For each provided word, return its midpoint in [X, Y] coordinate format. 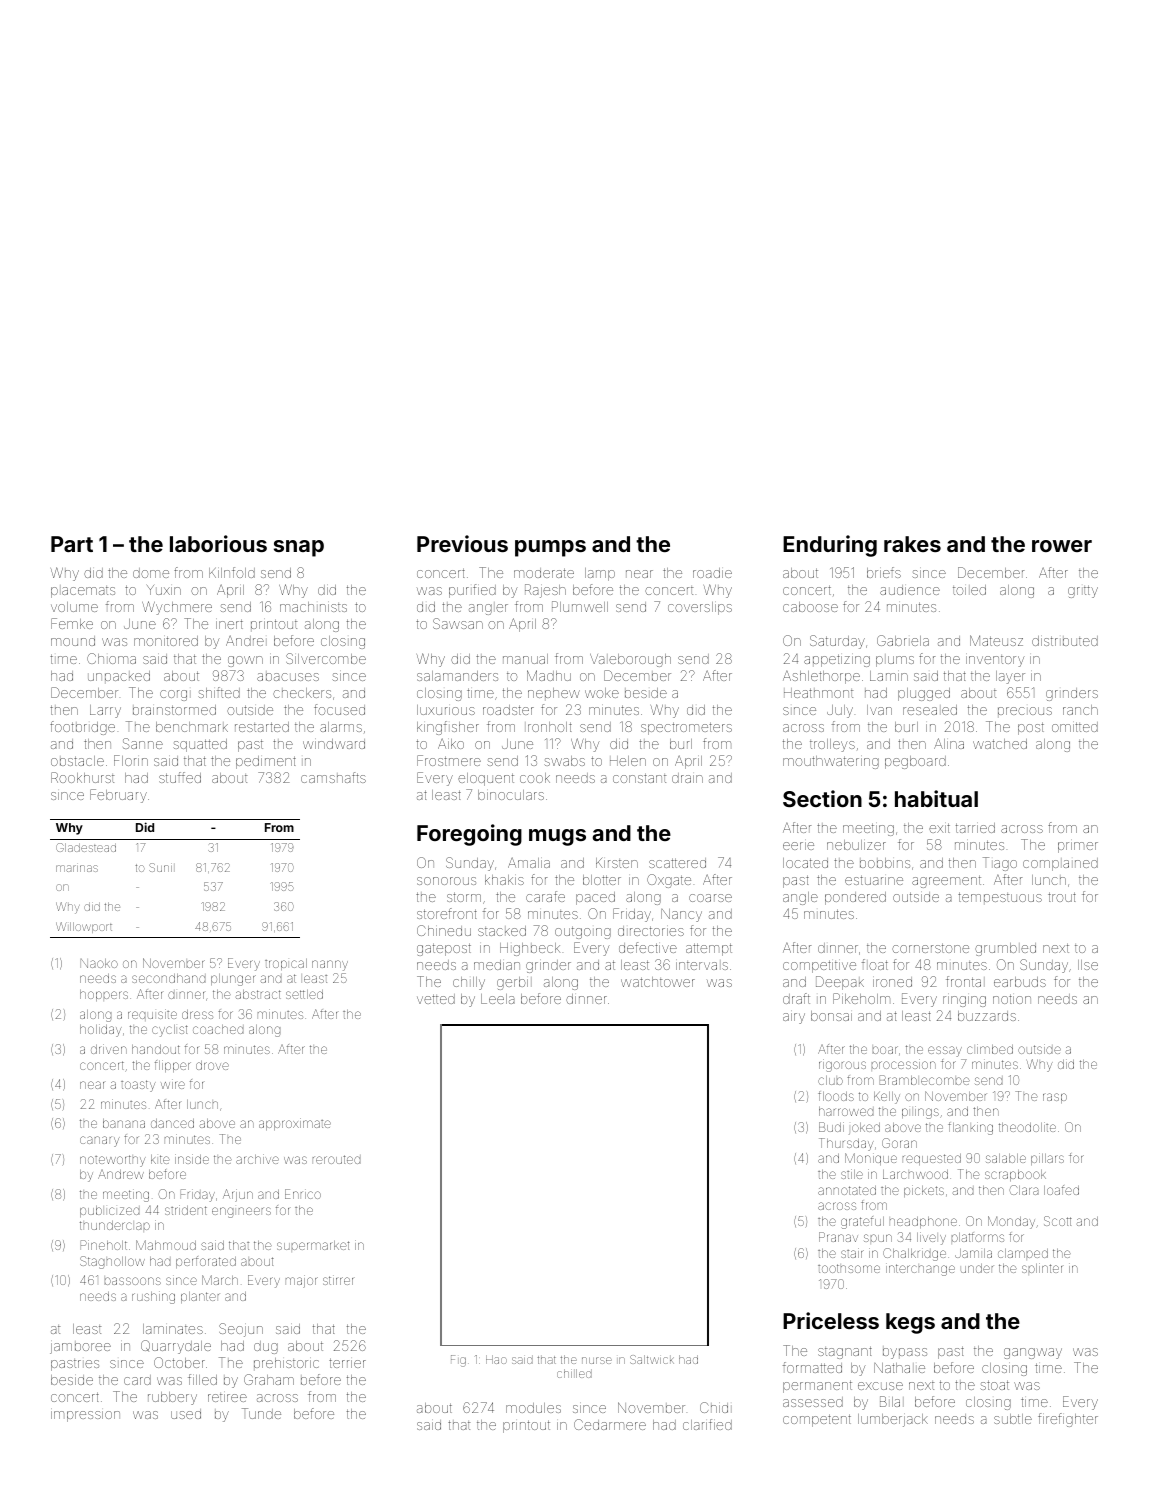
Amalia [529, 862]
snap [299, 548]
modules [533, 1408]
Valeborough [630, 660]
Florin [131, 760]
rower [1062, 546]
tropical [286, 964]
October [179, 1362]
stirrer [338, 1280]
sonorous [446, 881]
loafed [1061, 1190]
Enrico [303, 1194]
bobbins [885, 863]
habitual [936, 798]
